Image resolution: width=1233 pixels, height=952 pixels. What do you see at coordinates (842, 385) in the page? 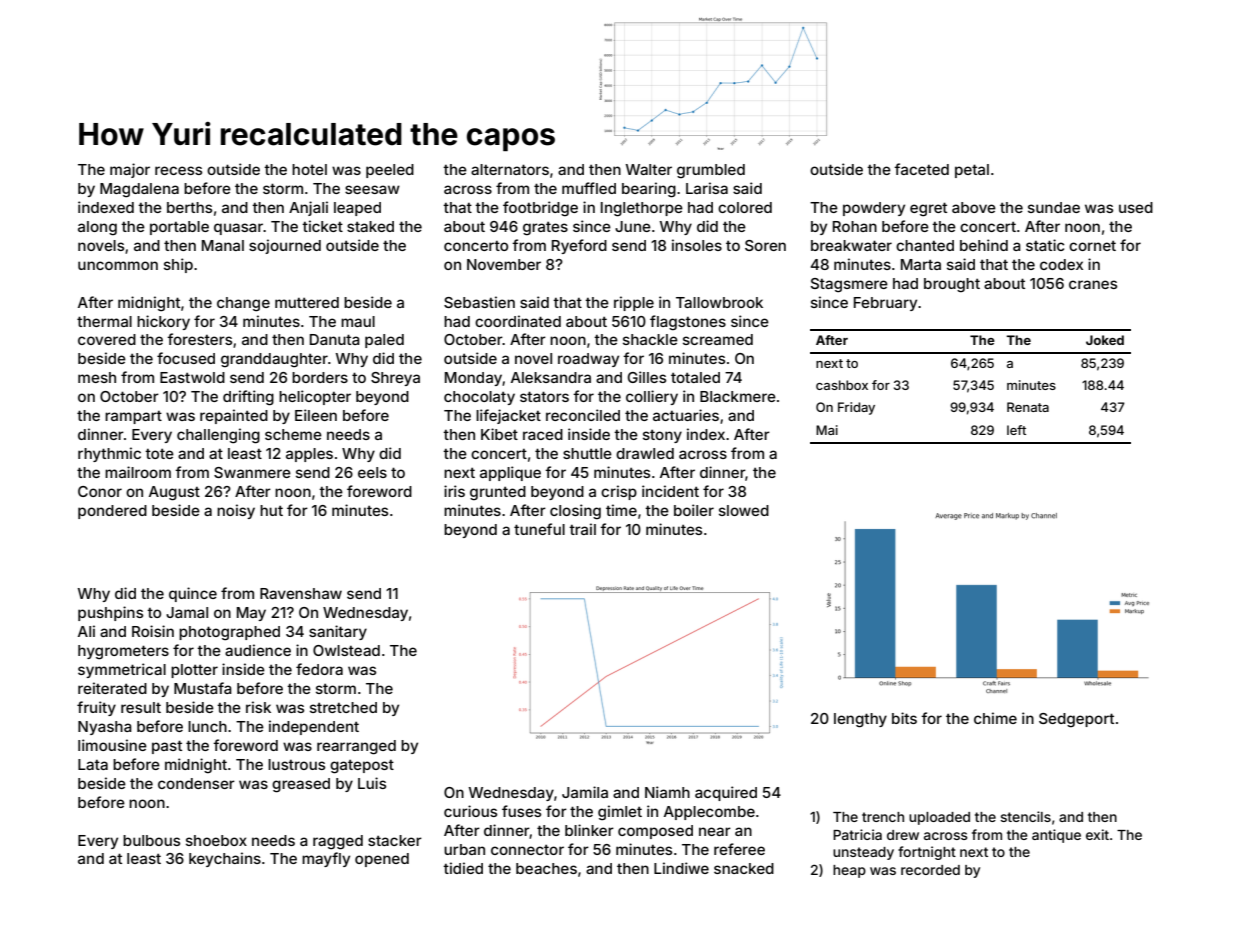
I see `cashbox` at bounding box center [842, 385].
